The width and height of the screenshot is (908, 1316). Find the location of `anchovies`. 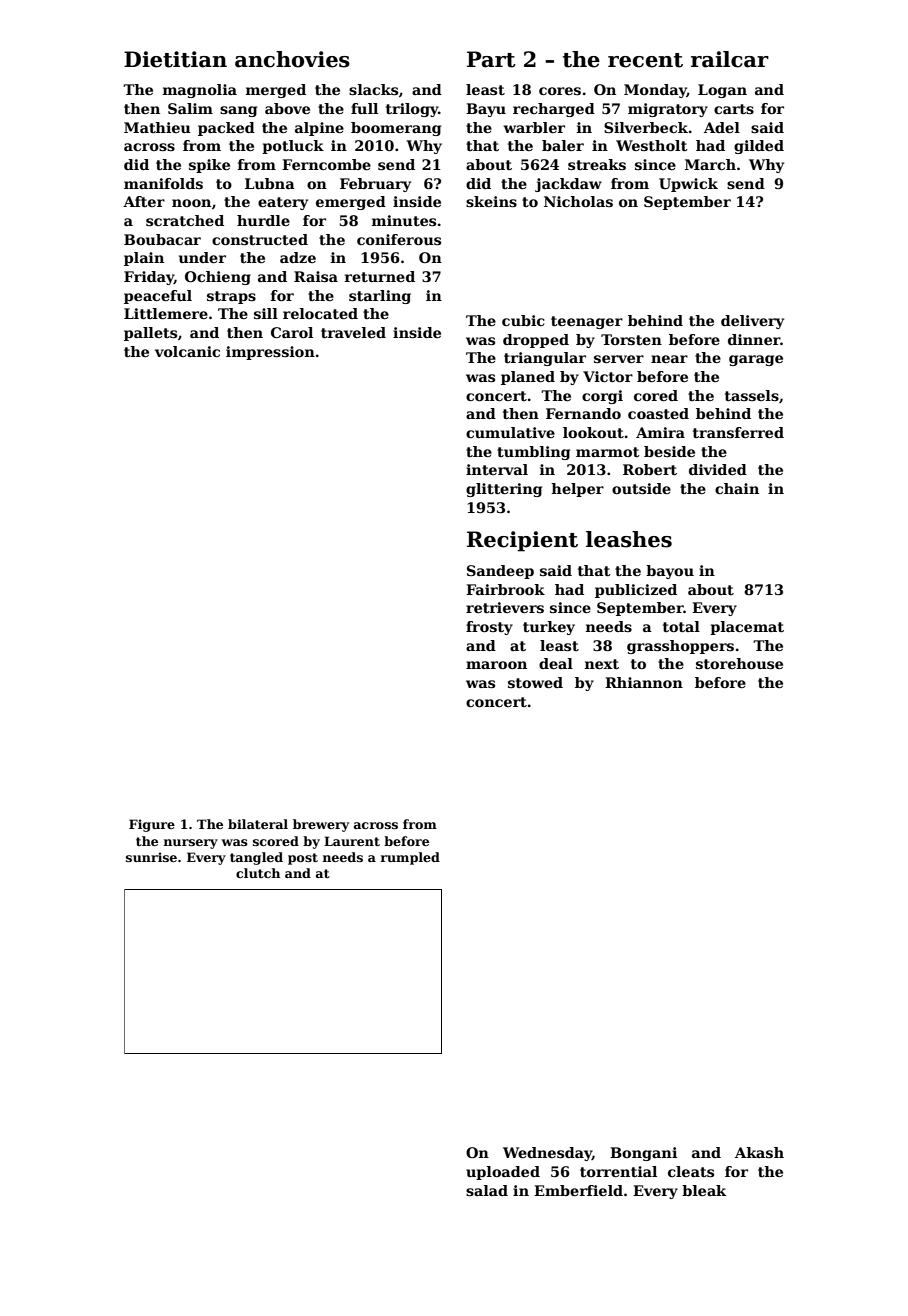

anchovies is located at coordinates (292, 59).
